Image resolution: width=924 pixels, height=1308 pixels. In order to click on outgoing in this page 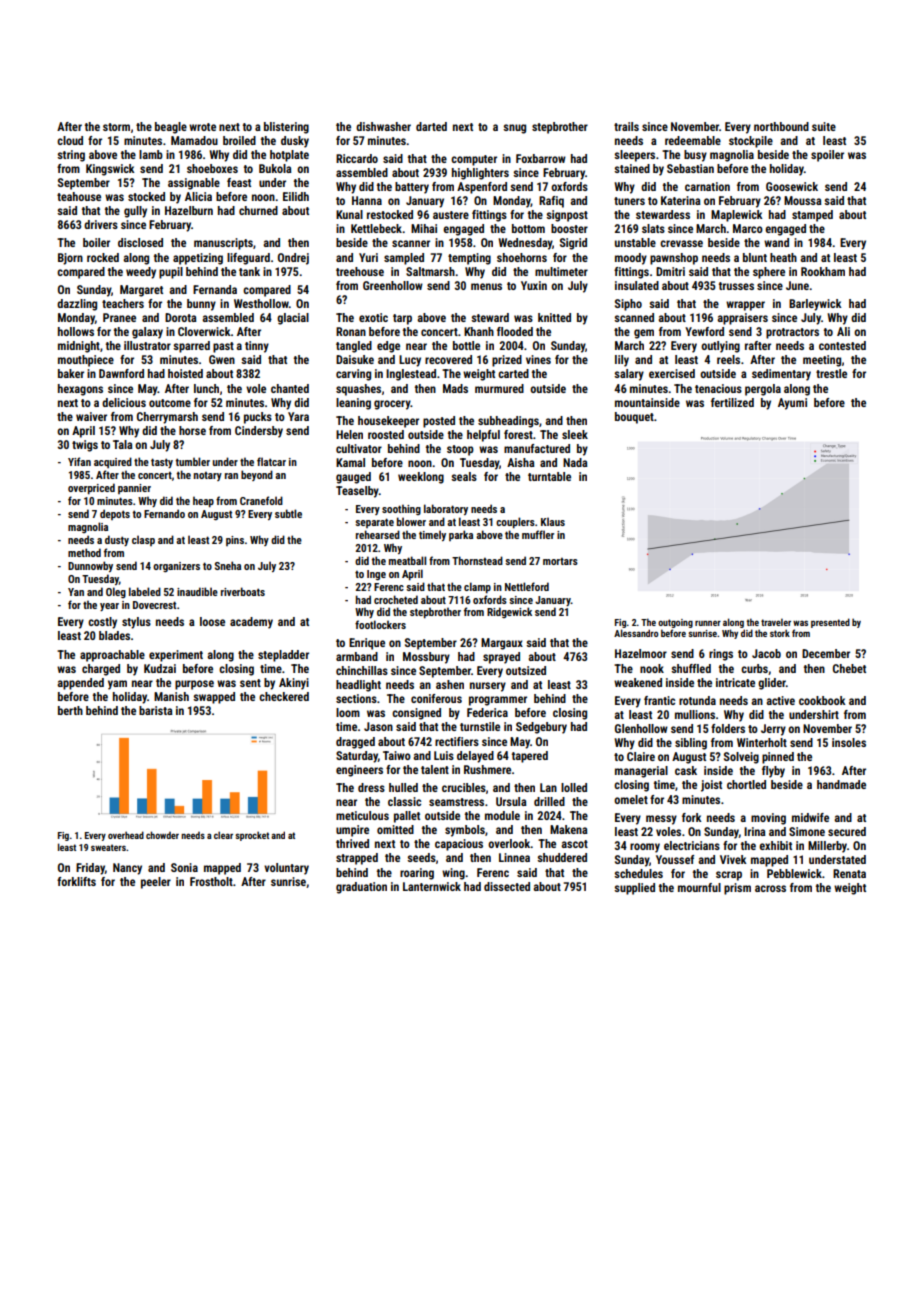, I will do `click(675, 623)`.
